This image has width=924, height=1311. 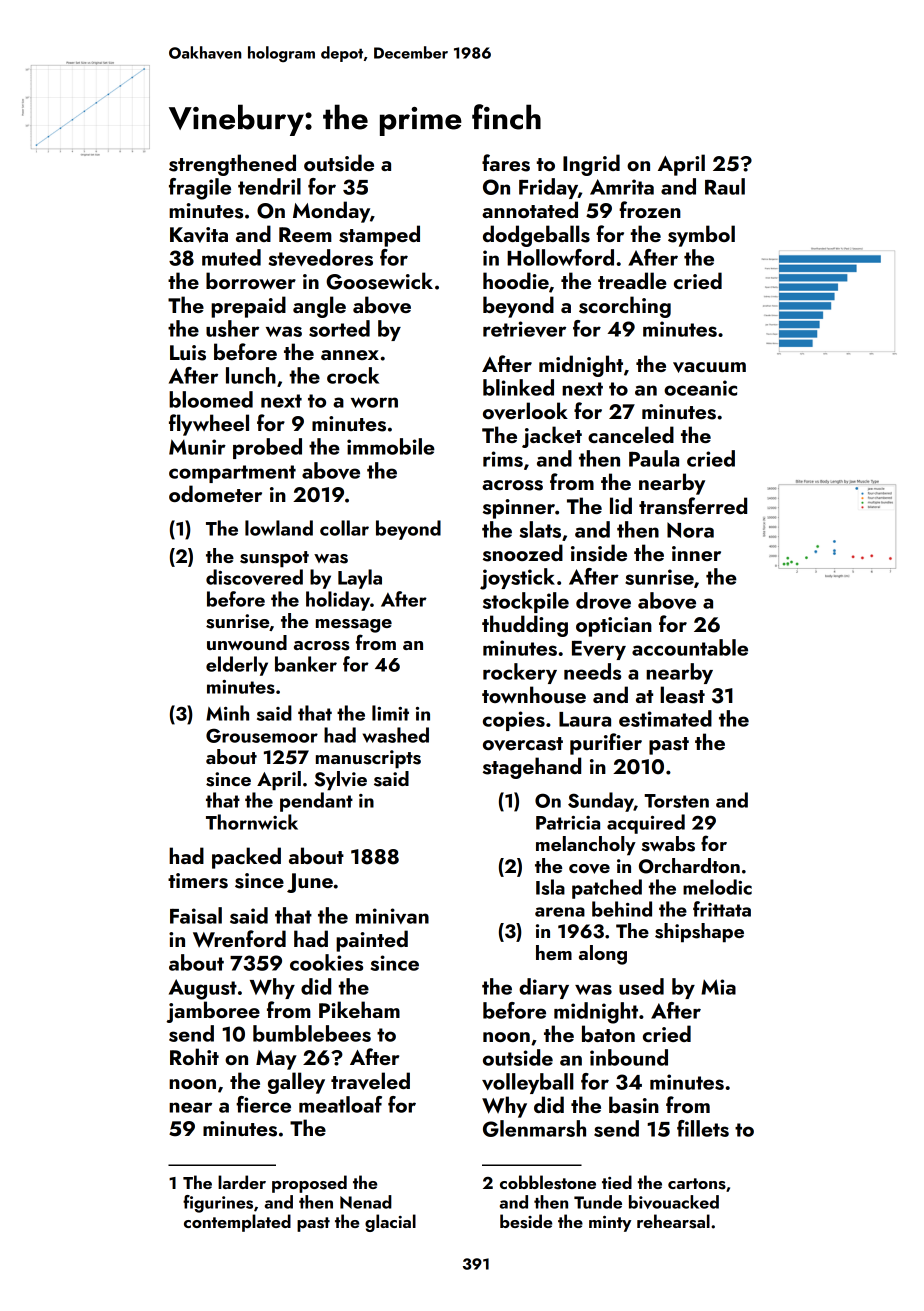 What do you see at coordinates (568, 823) in the image?
I see `Patricia` at bounding box center [568, 823].
